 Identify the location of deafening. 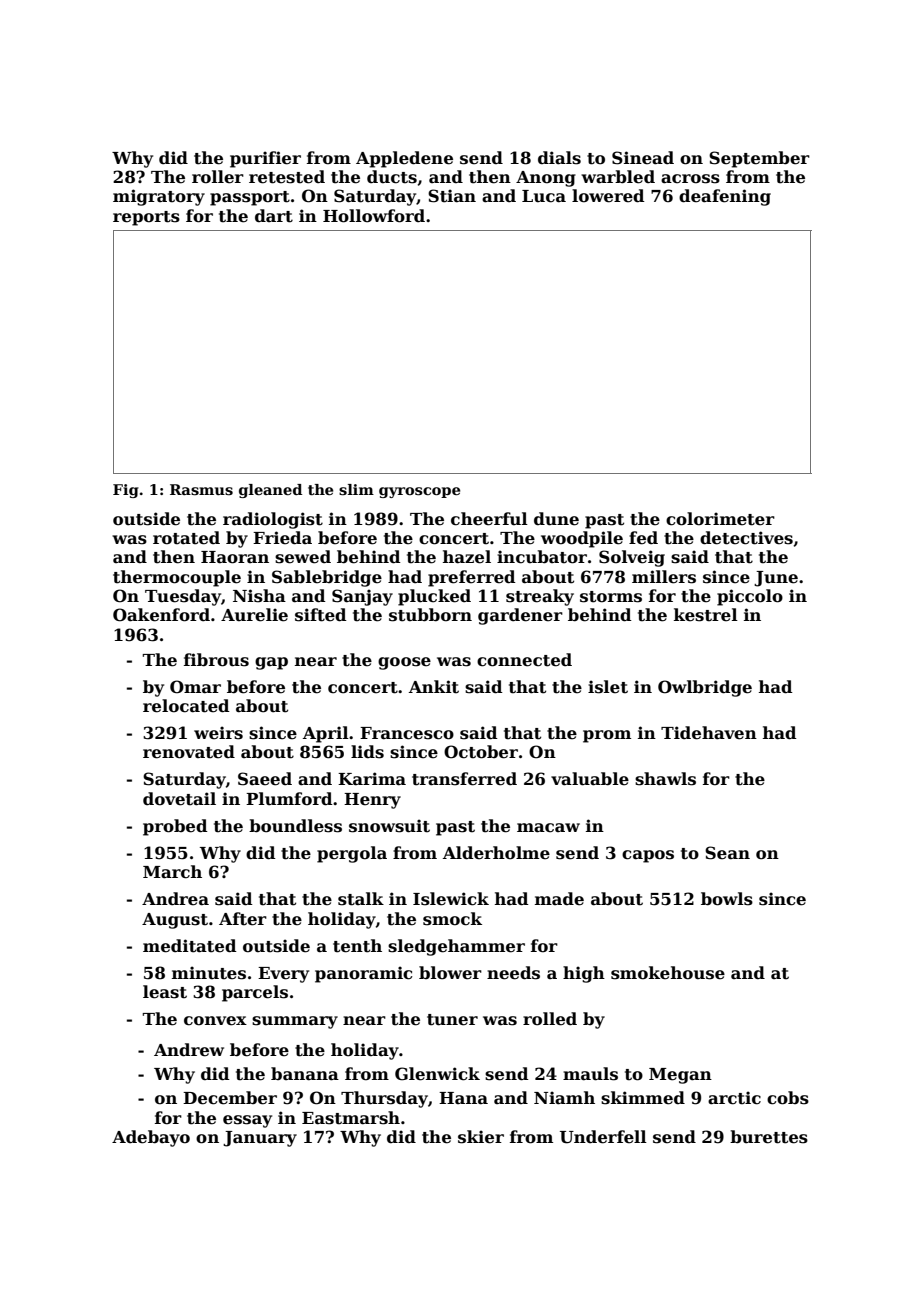
(725, 197).
